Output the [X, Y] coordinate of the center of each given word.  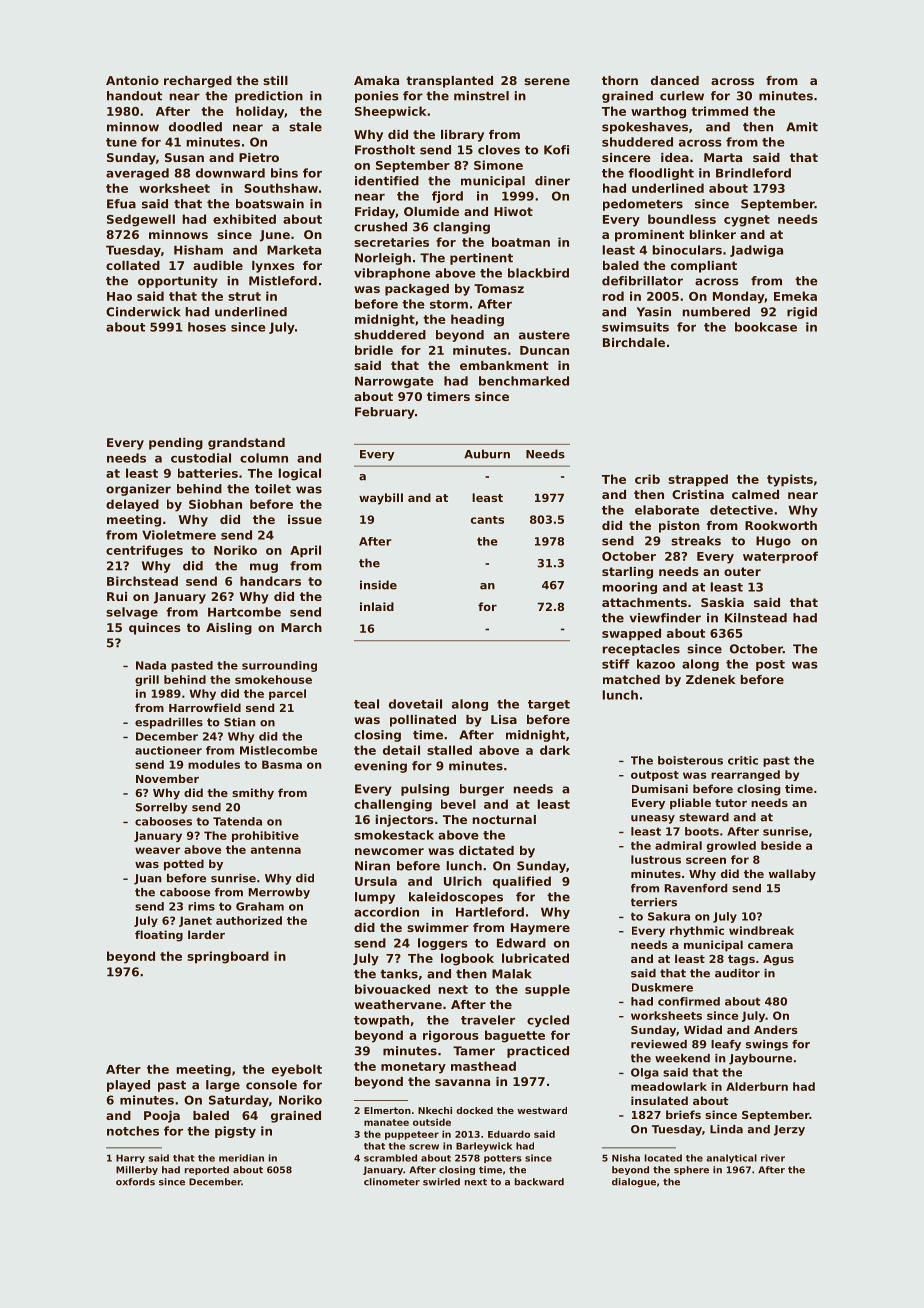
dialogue [634, 1182]
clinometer [392, 1182]
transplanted [449, 82]
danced [675, 80]
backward [539, 1182]
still [275, 80]
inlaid [377, 606]
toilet [273, 489]
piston [679, 527]
